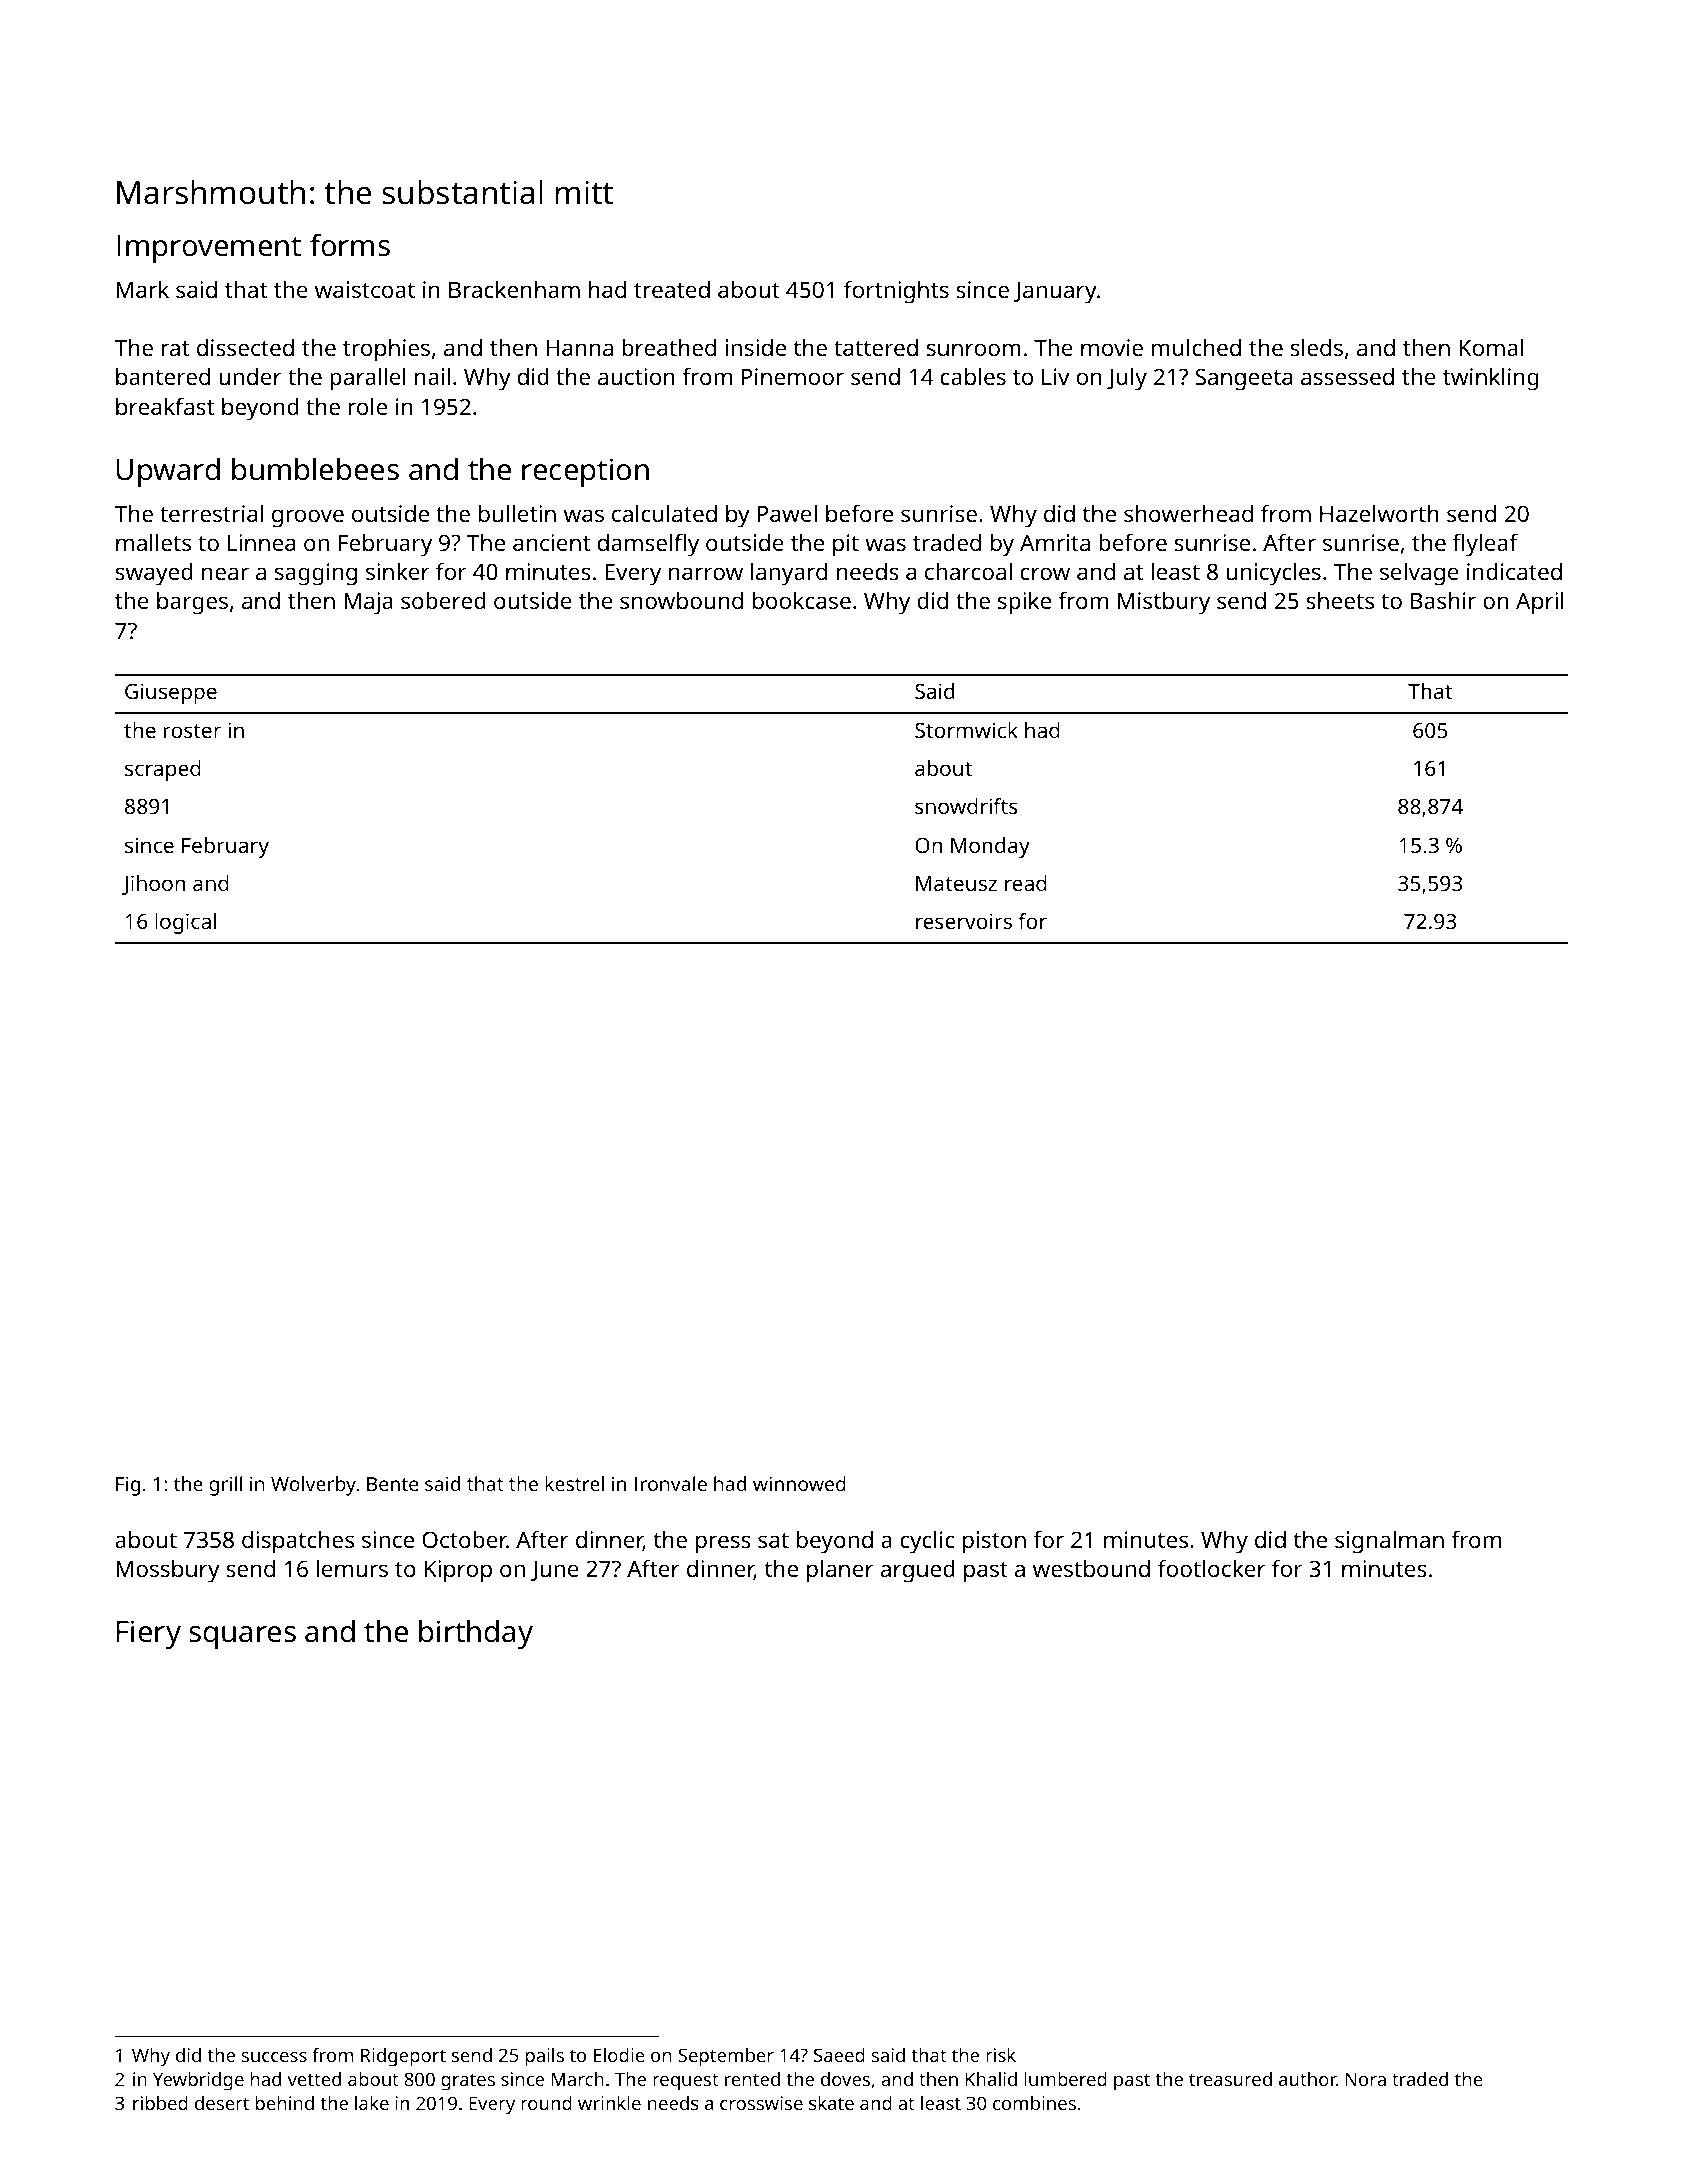  Describe the element at coordinates (991, 2079) in the page. I see `Khalid` at that location.
